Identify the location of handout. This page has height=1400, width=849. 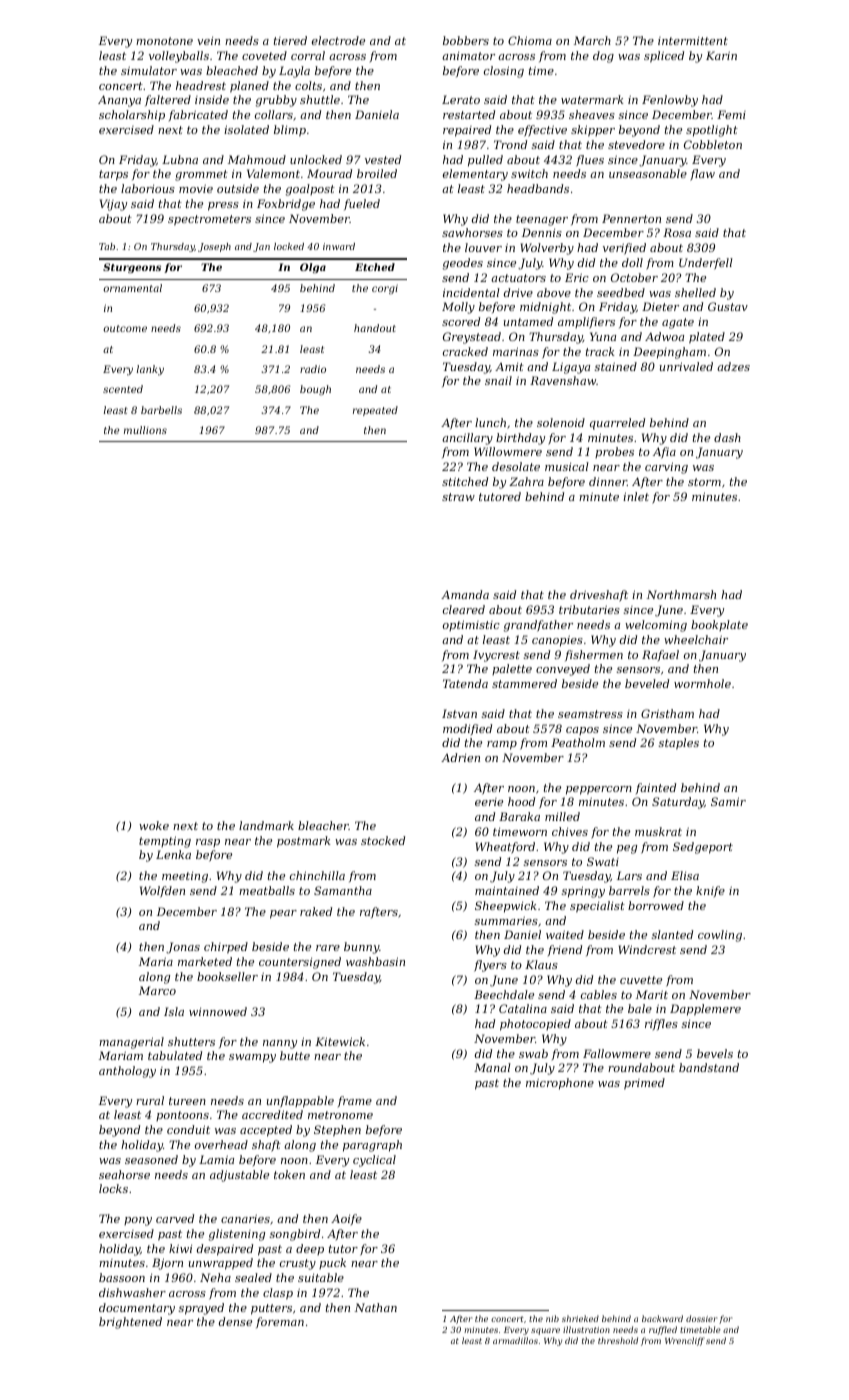
(375, 328).
